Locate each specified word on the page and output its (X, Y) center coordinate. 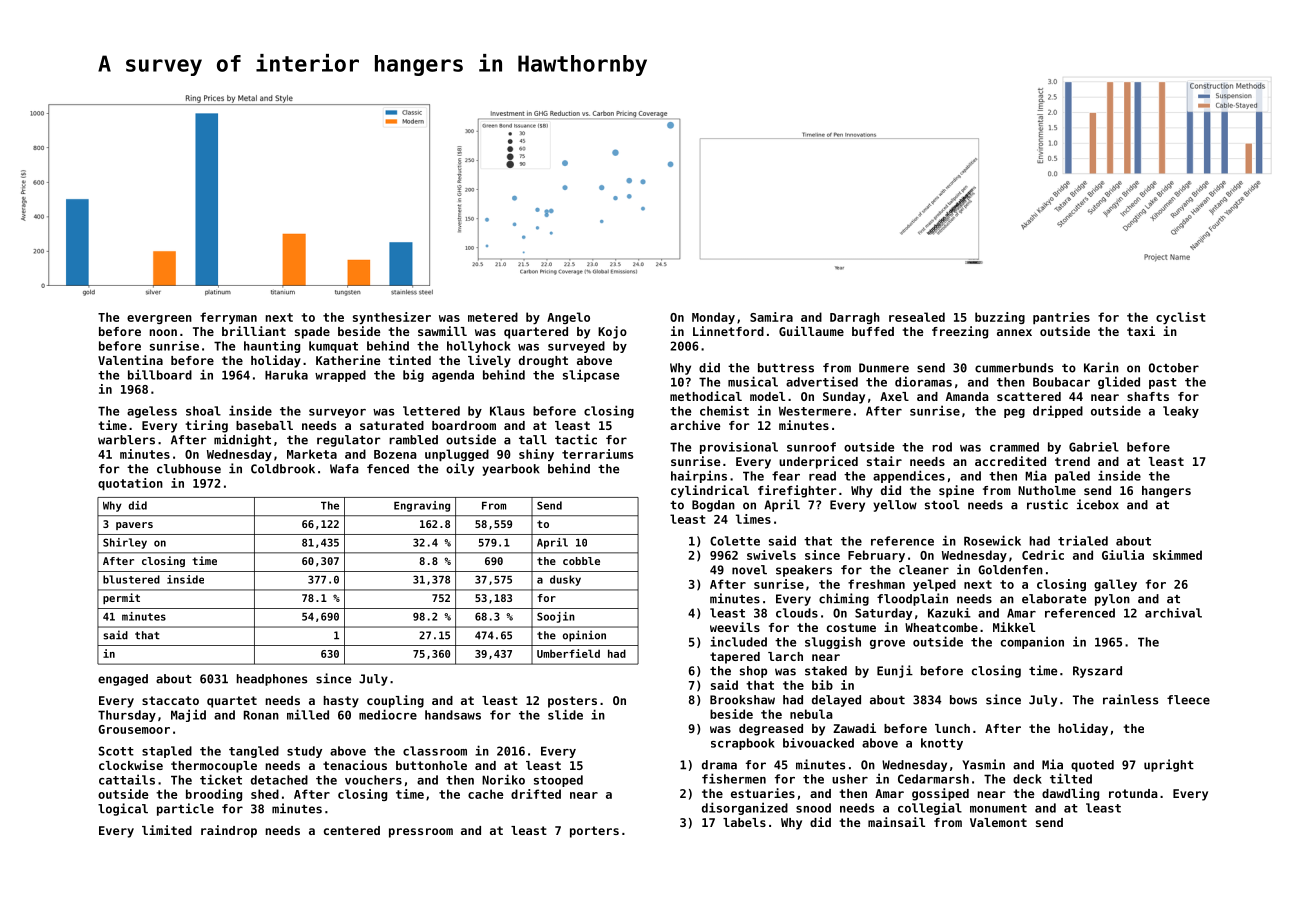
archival (1173, 613)
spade (312, 333)
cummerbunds (1014, 368)
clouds (797, 613)
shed (265, 794)
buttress (786, 368)
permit (121, 598)
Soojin (556, 617)
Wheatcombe (941, 627)
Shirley (125, 543)
